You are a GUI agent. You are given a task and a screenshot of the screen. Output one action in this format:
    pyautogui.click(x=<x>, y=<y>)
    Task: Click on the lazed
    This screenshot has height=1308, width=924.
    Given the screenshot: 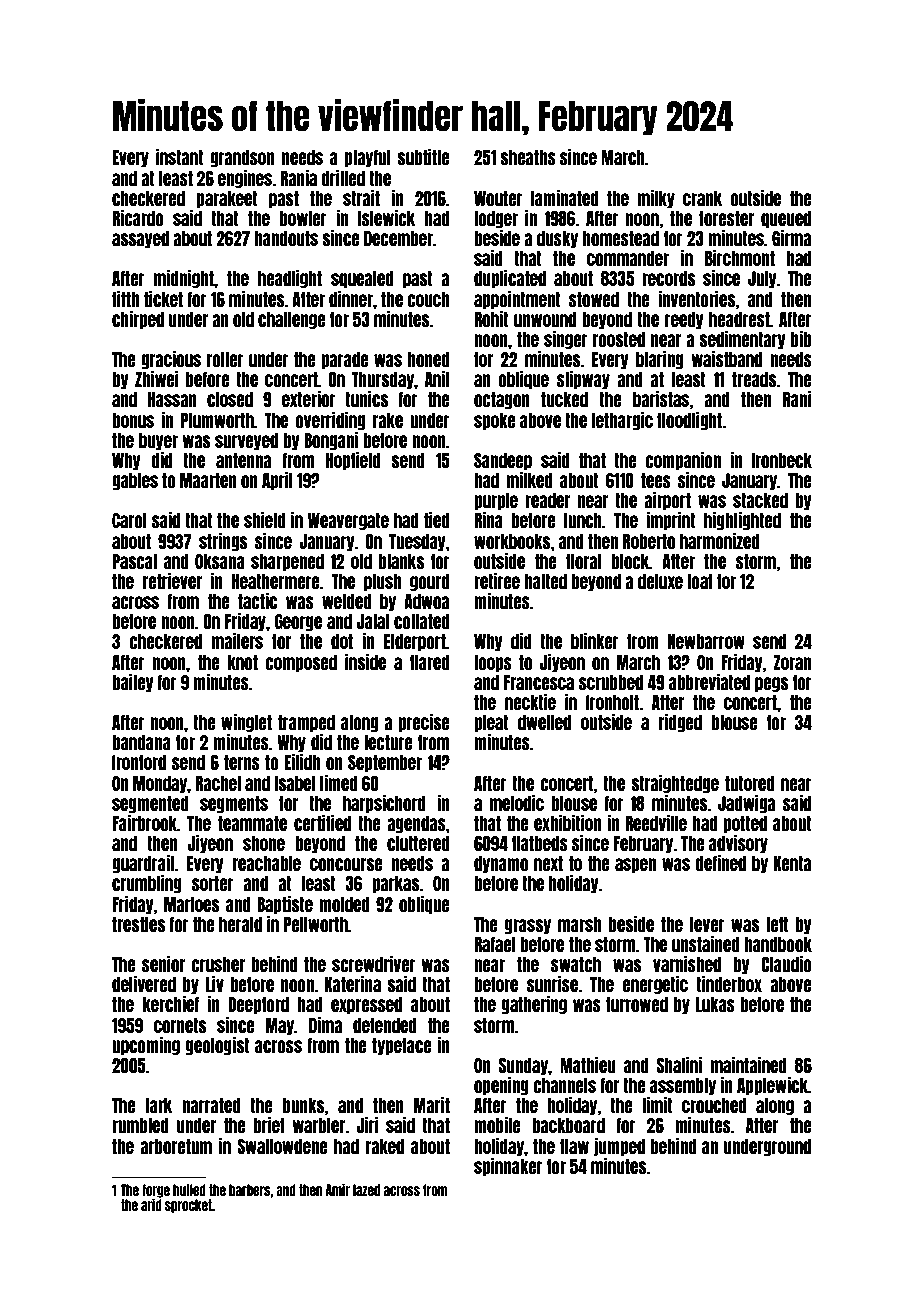 What is the action you would take?
    pyautogui.click(x=366, y=1190)
